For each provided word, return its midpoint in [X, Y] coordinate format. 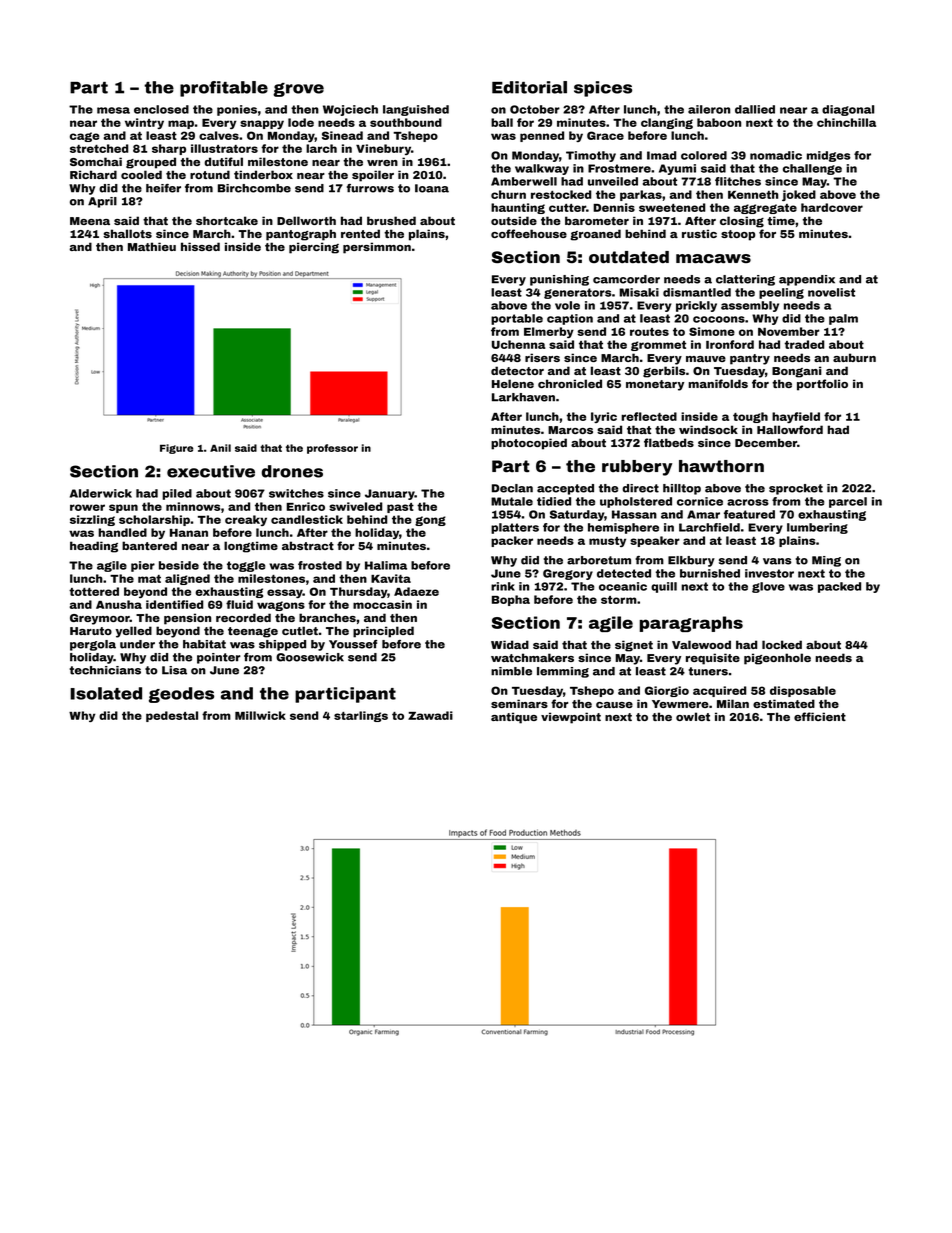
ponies [237, 110]
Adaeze [416, 591]
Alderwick [101, 493]
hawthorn [721, 466]
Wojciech [350, 110]
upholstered [636, 502]
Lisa [174, 670]
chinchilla [846, 122]
